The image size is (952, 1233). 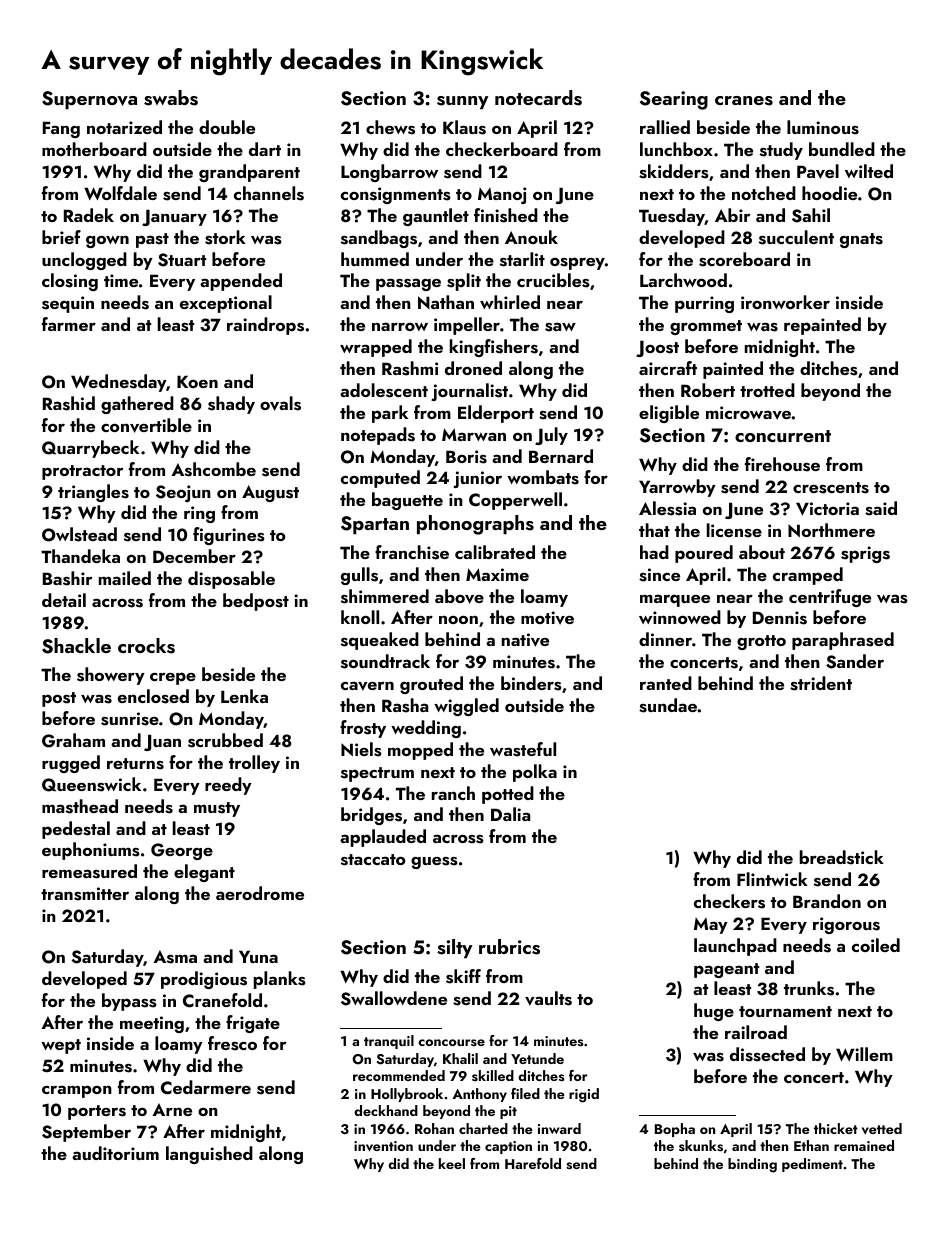 I want to click on silty, so click(x=454, y=949).
